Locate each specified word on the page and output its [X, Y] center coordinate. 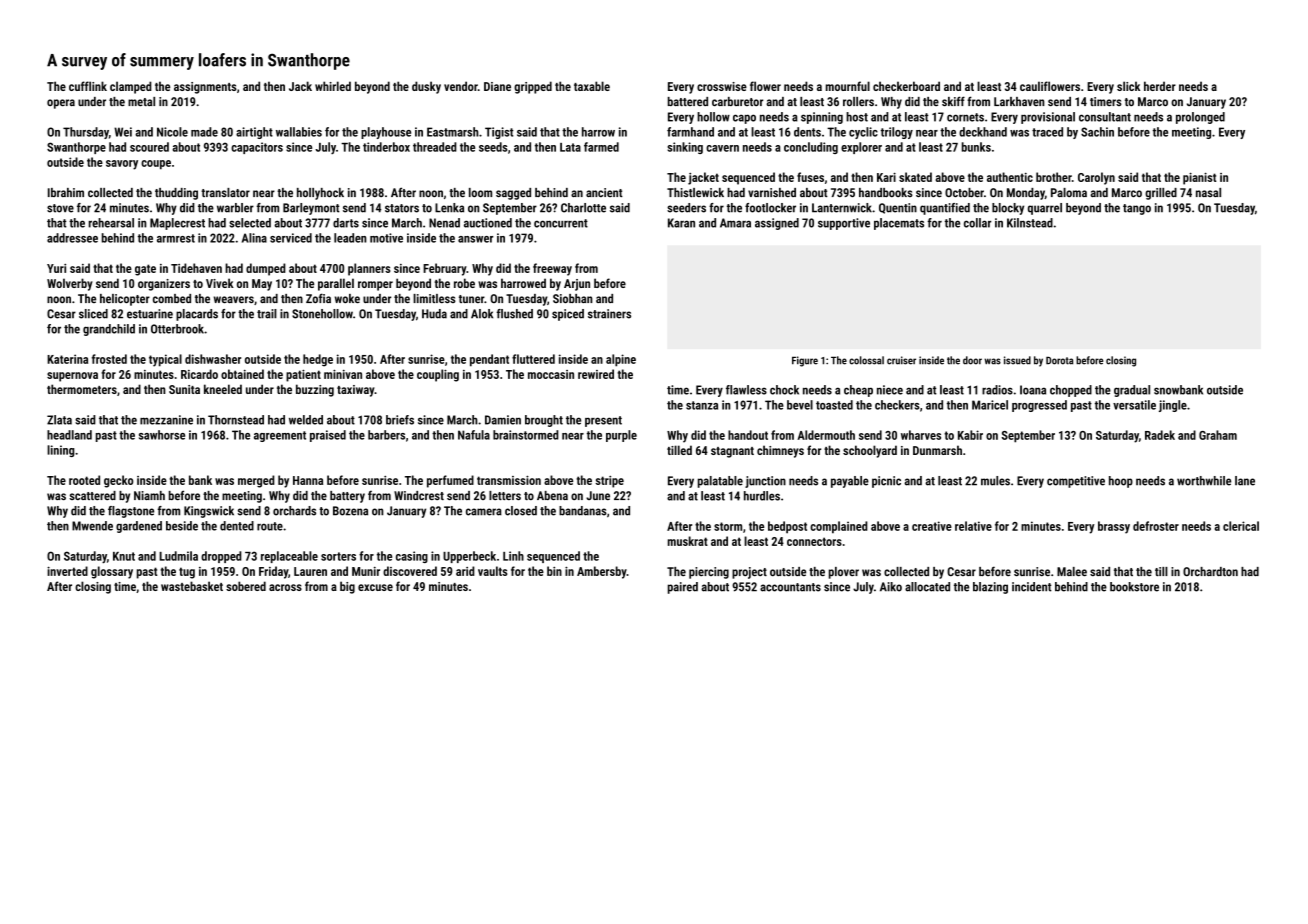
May [262, 285]
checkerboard [906, 86]
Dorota [1059, 360]
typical [165, 360]
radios [997, 390]
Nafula [474, 435]
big [347, 587]
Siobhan [573, 298]
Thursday [86, 133]
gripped [533, 87]
